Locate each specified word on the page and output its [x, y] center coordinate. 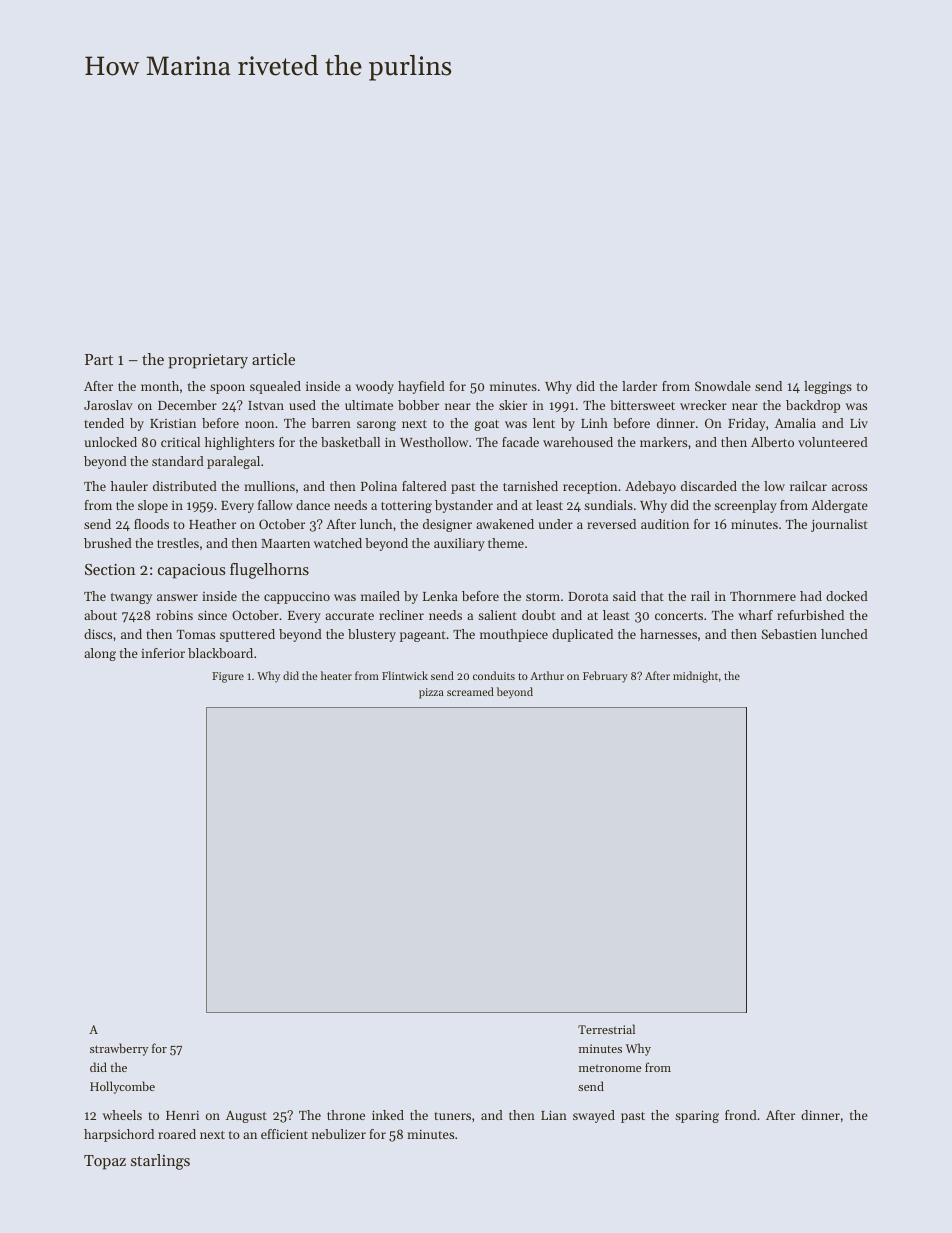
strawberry [119, 1049]
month [160, 386]
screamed [470, 691]
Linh [594, 423]
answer [177, 597]
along [100, 654]
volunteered [833, 442]
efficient [284, 1134]
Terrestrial [606, 1029]
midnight [695, 677]
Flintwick [405, 675]
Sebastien [789, 634]
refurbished [810, 615]
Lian [554, 1115]
